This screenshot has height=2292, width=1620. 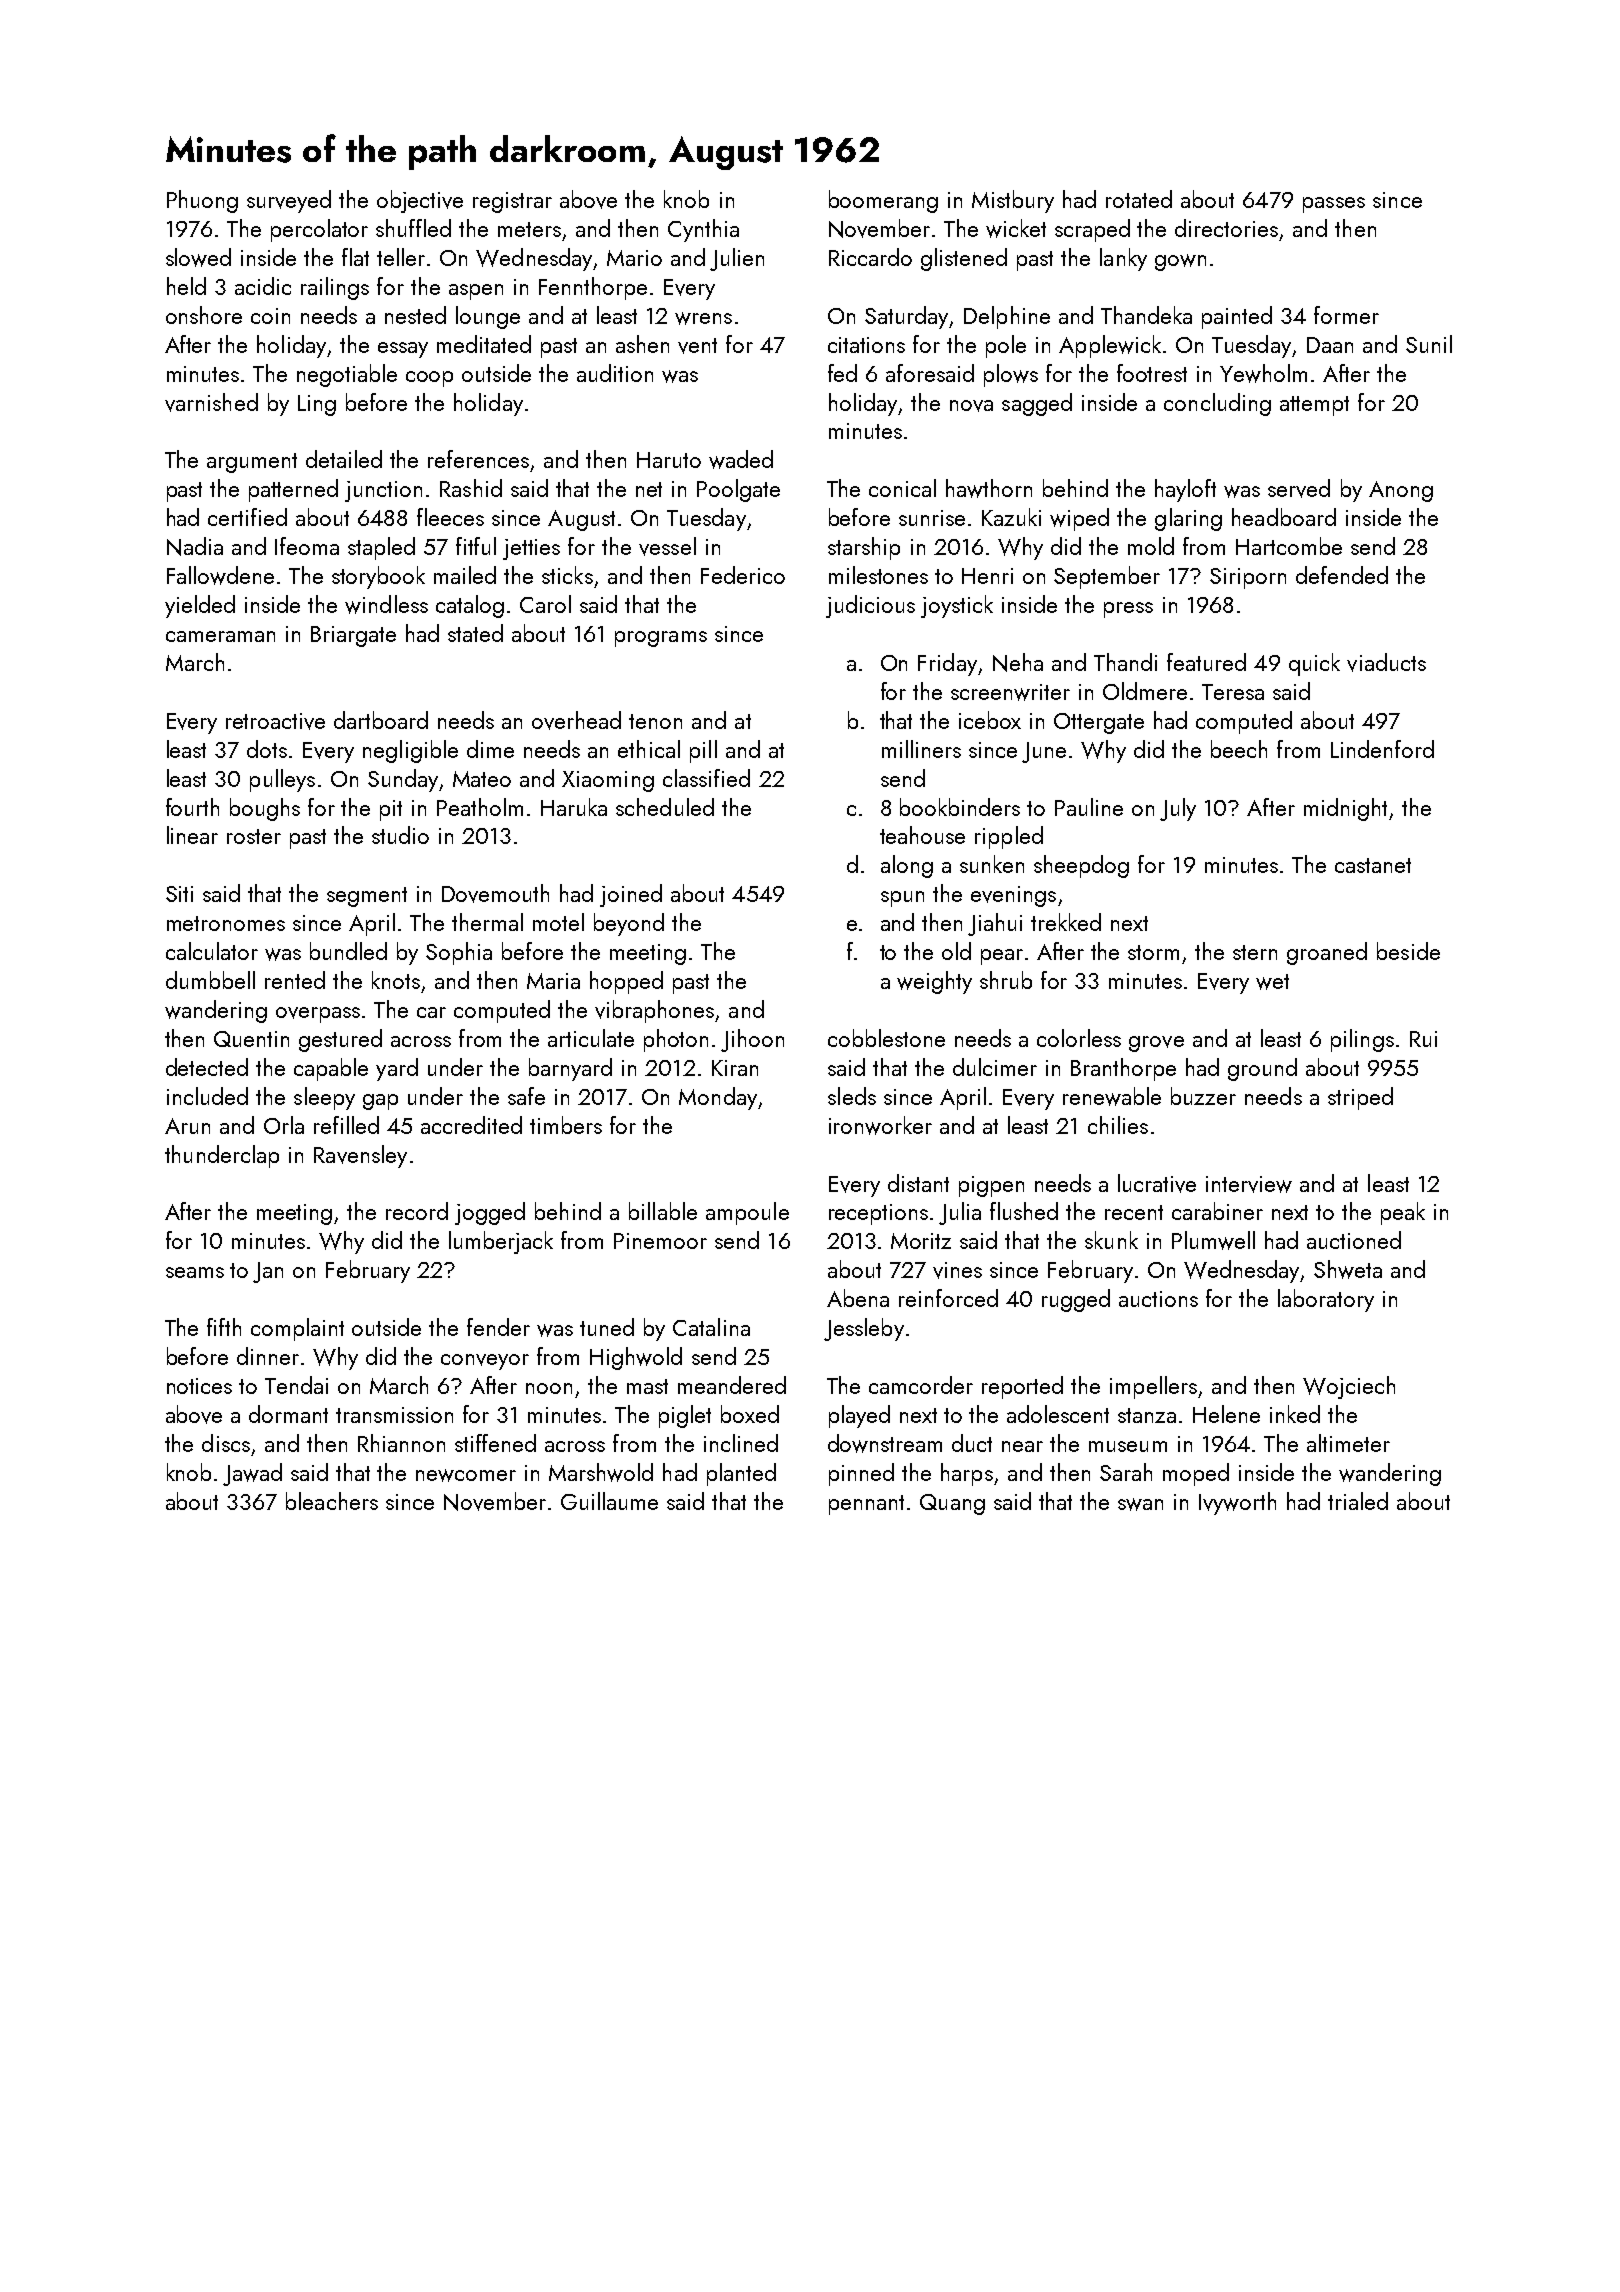 I want to click on calculator, so click(x=212, y=951).
